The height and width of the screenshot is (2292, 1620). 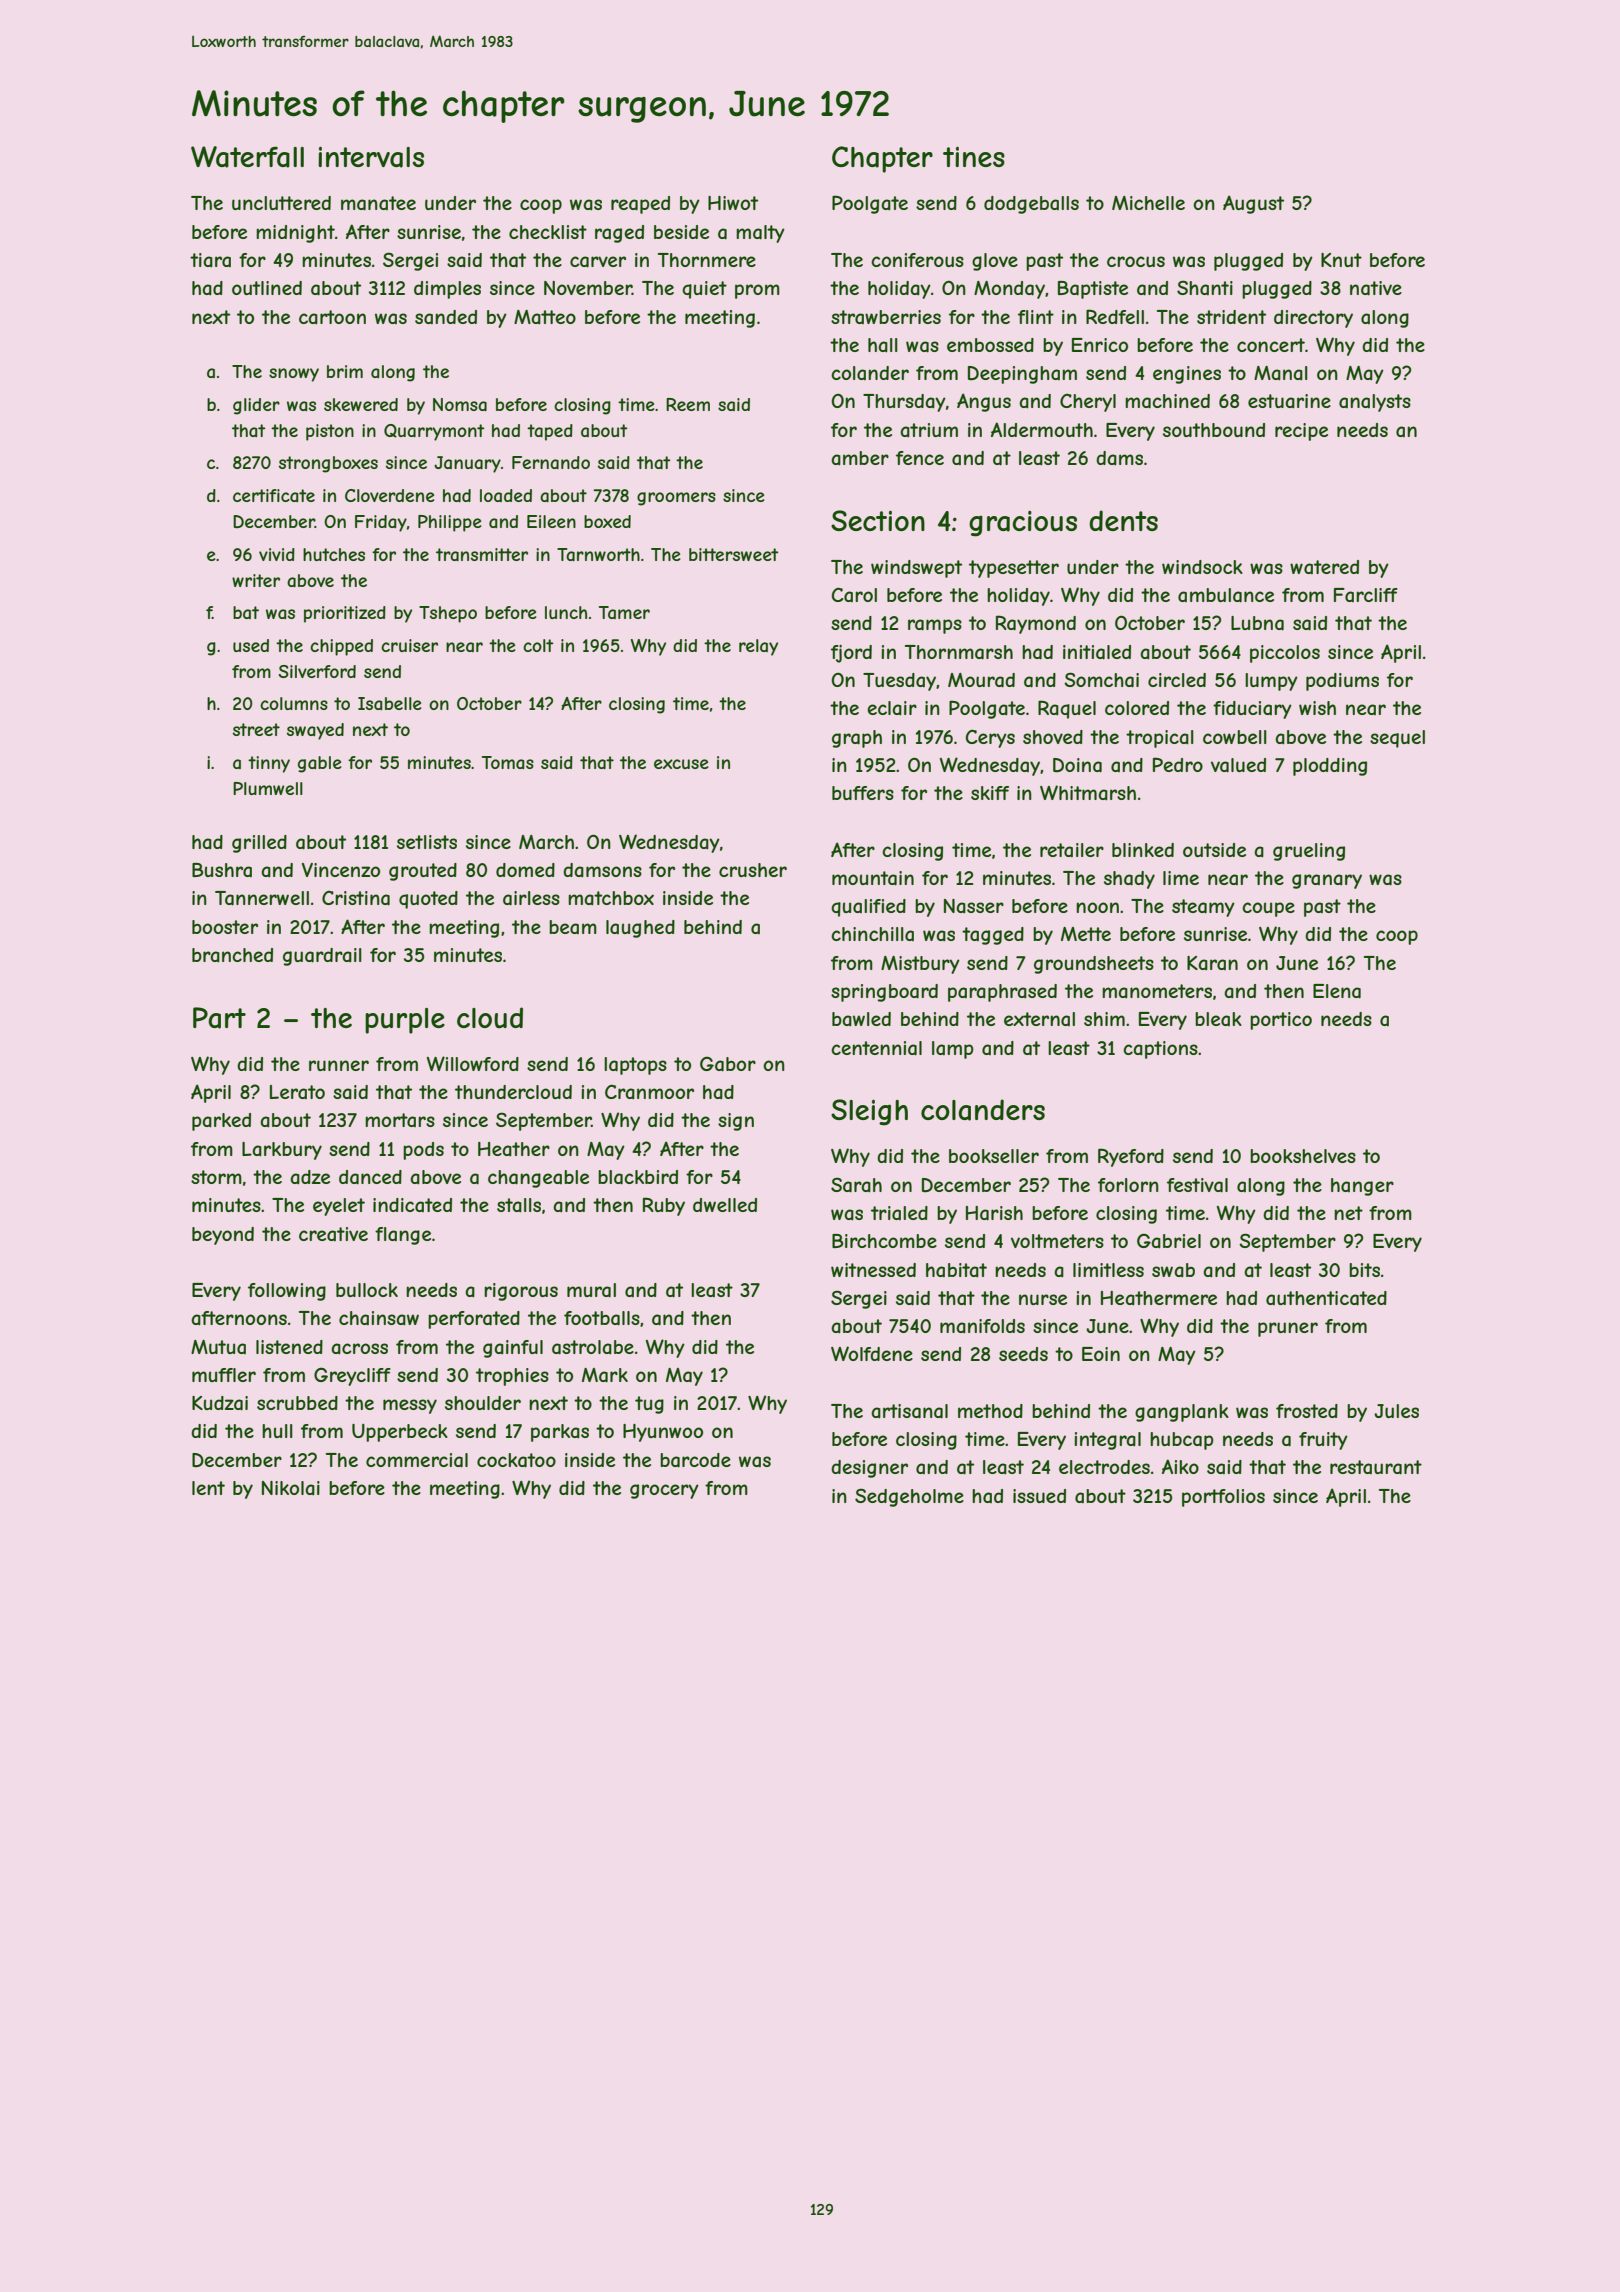 I want to click on reaped, so click(x=640, y=205).
